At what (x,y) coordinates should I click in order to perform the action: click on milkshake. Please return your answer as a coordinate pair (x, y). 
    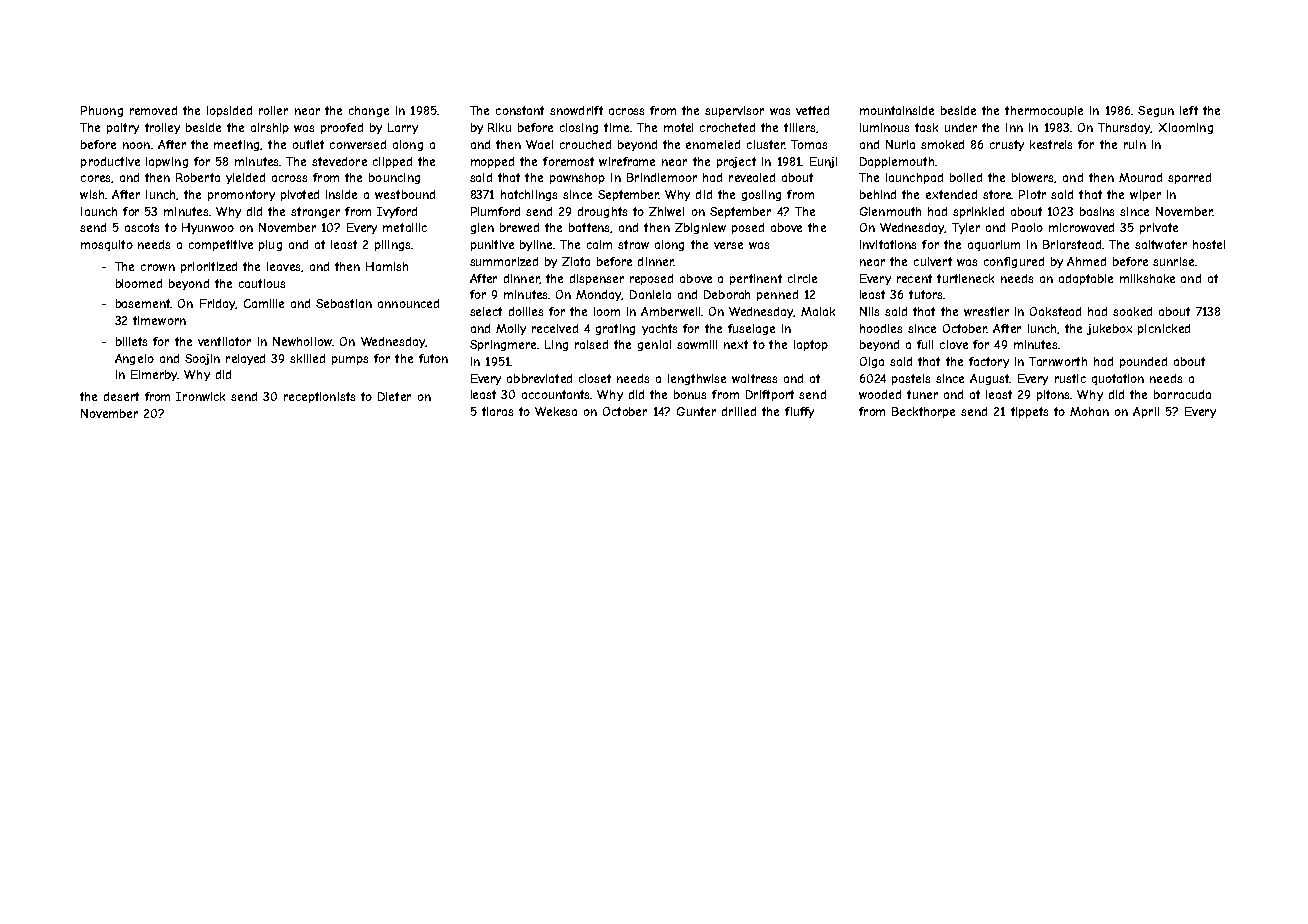
    Looking at the image, I should click on (1147, 278).
